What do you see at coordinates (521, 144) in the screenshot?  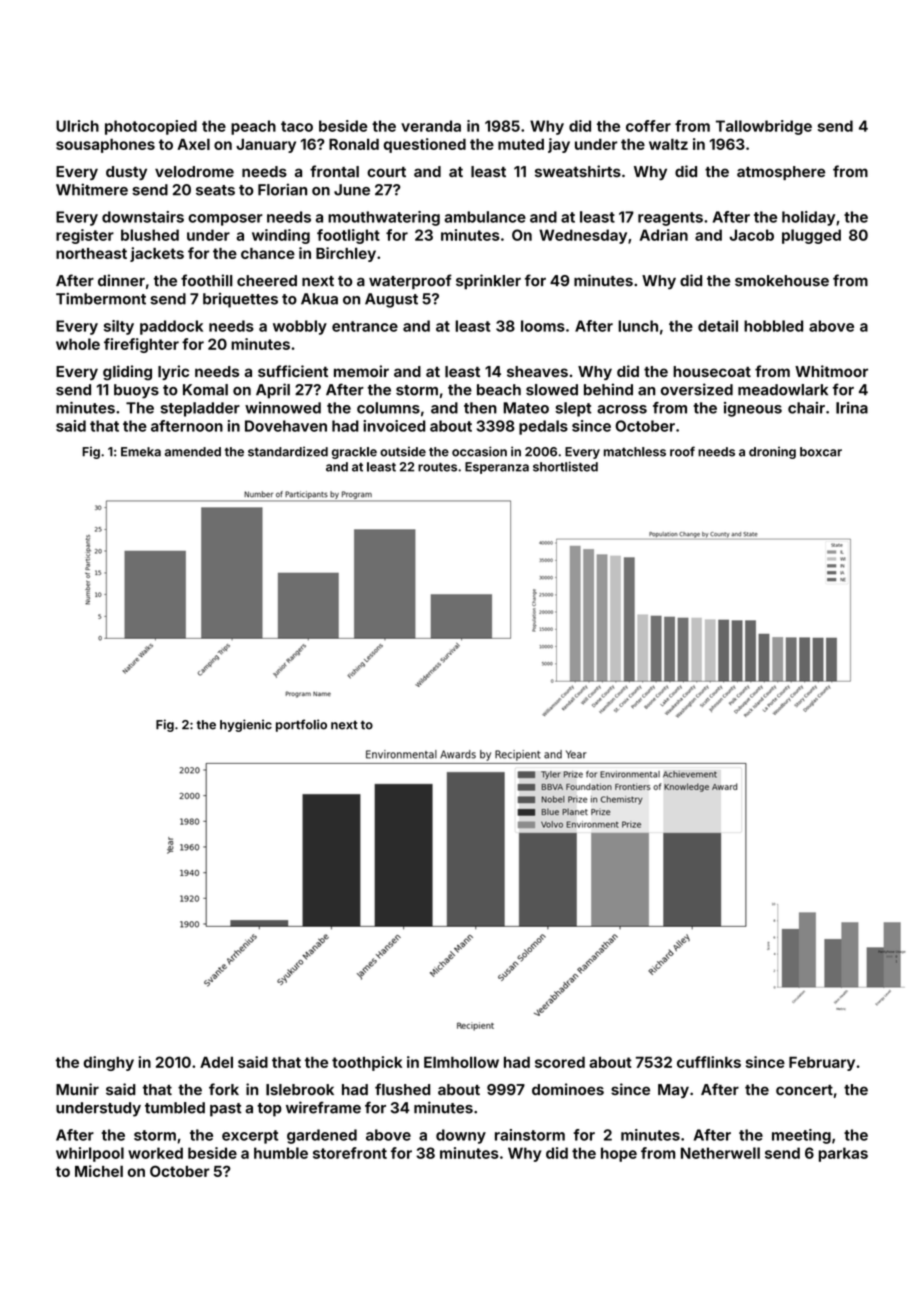 I see `muted` at bounding box center [521, 144].
